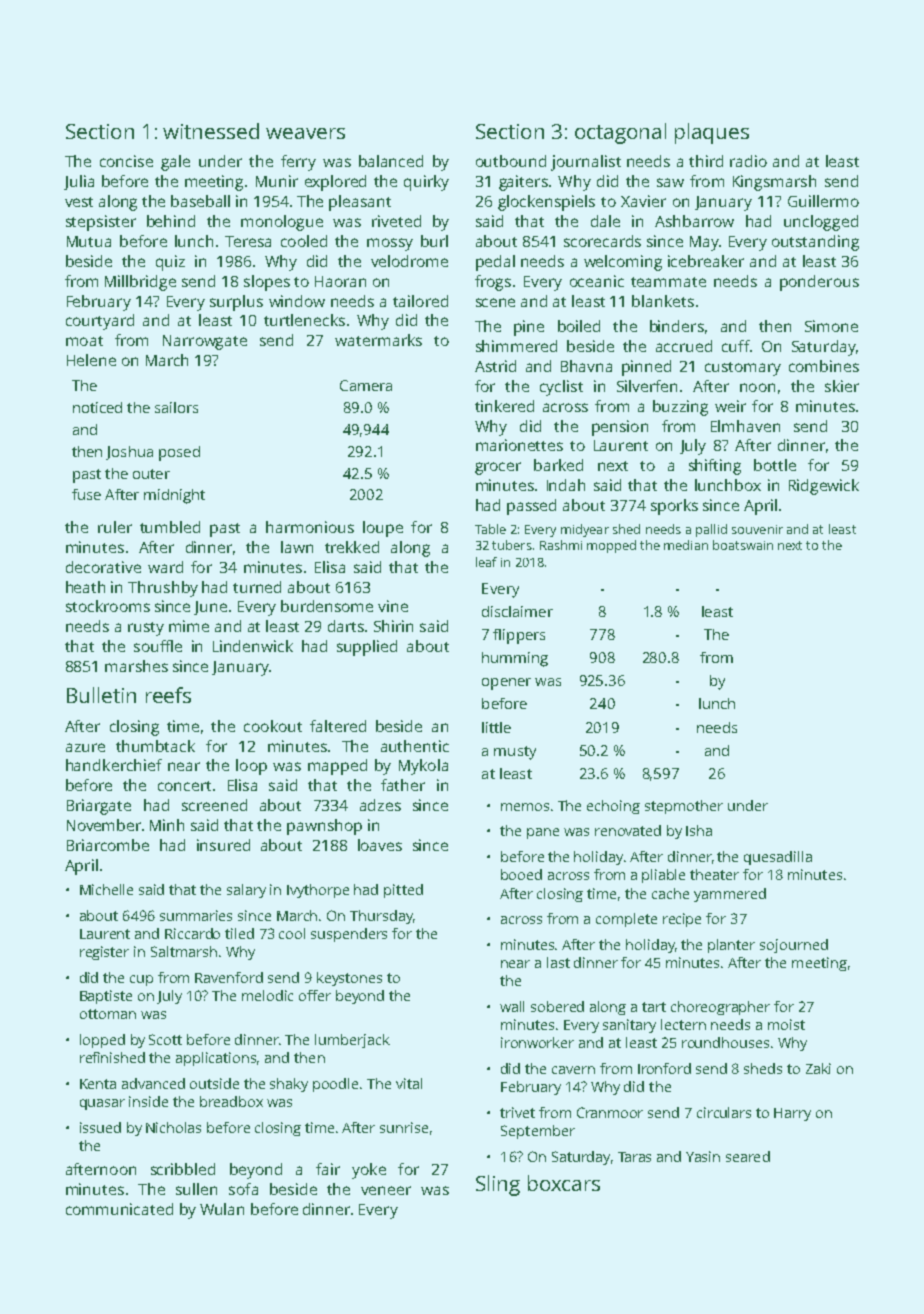  What do you see at coordinates (98, 1084) in the image?
I see `Kenta` at bounding box center [98, 1084].
